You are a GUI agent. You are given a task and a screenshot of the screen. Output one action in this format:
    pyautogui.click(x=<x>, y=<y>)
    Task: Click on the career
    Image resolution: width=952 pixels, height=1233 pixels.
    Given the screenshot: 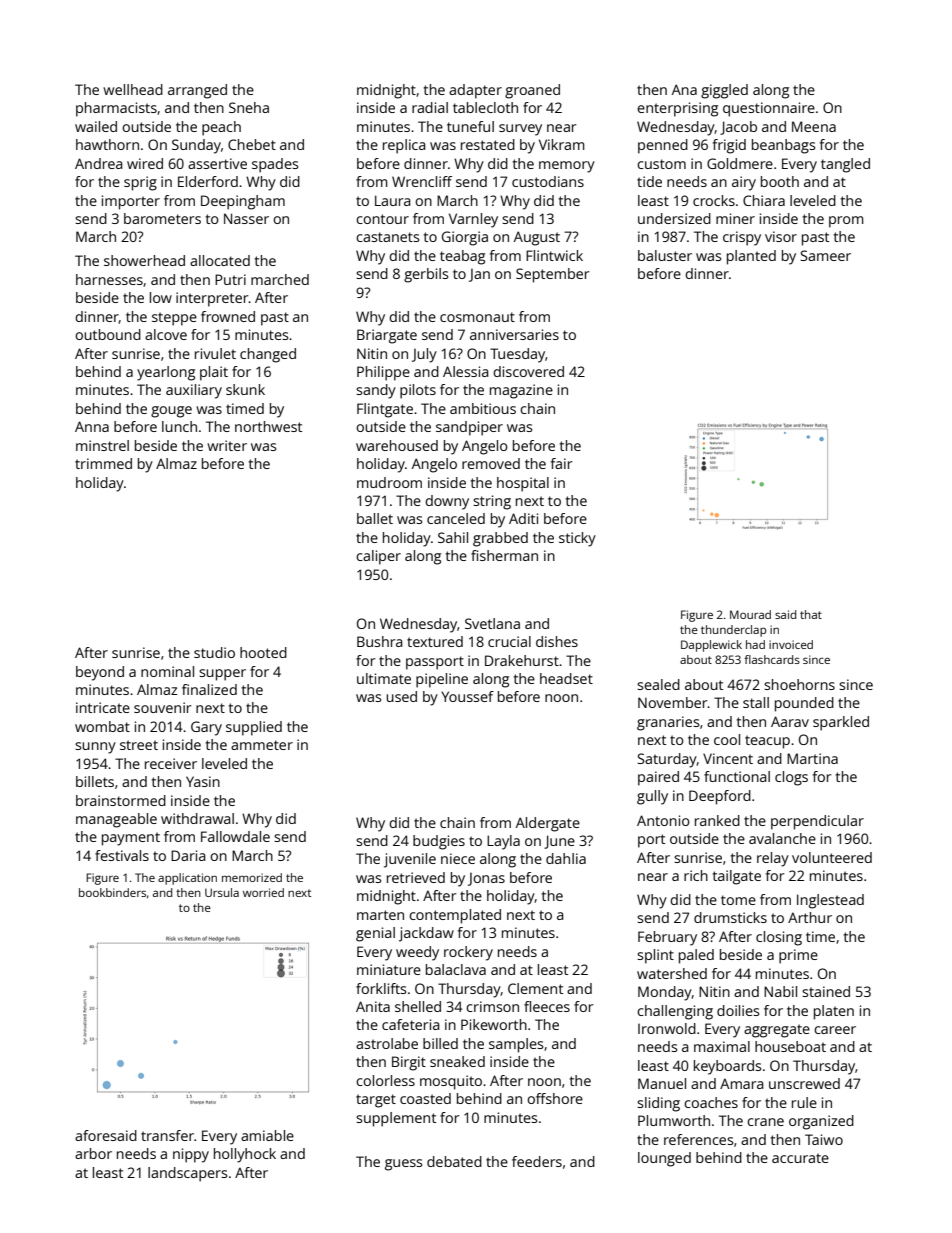 What is the action you would take?
    pyautogui.click(x=835, y=1030)
